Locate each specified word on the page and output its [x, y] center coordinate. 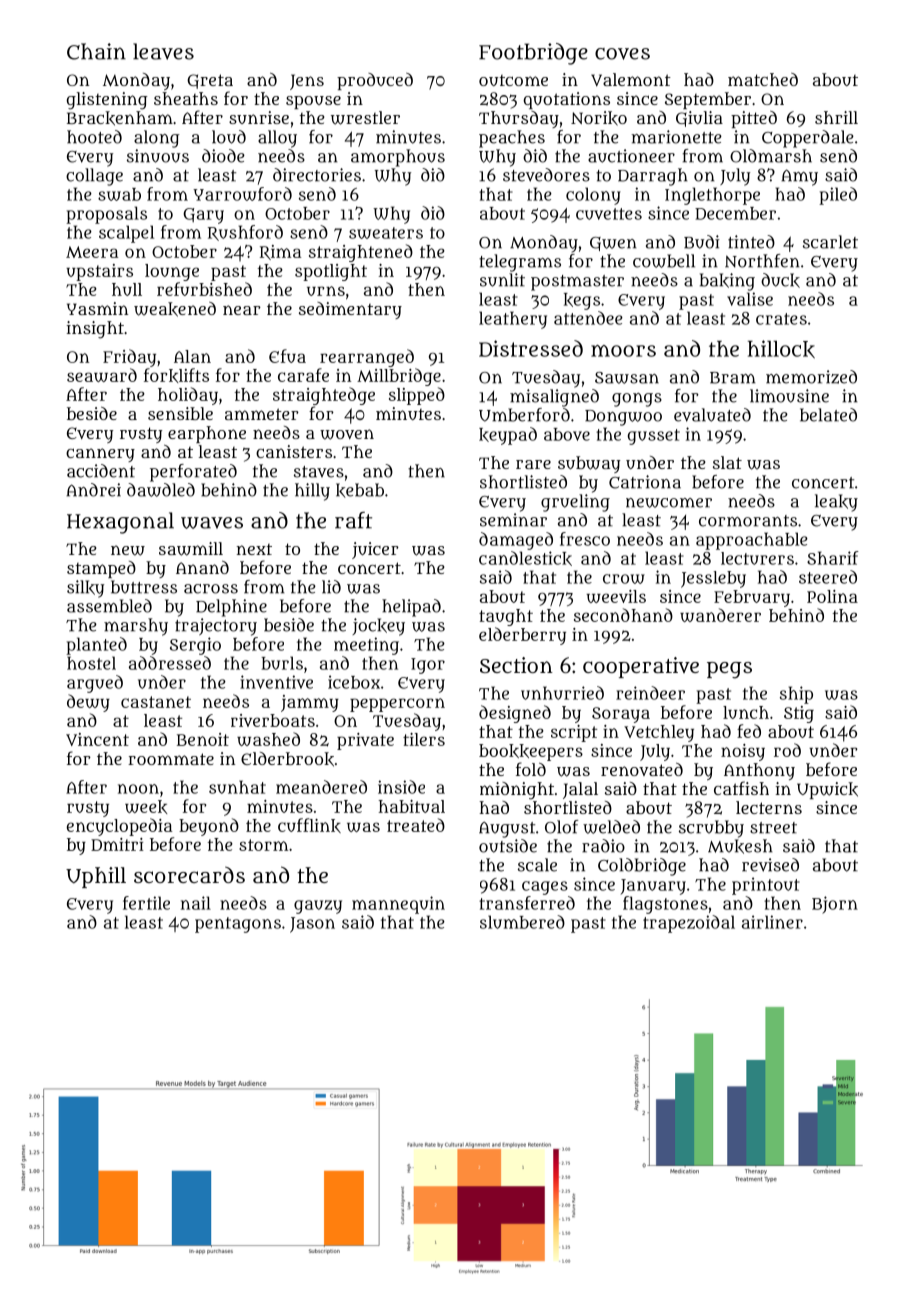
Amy [799, 177]
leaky [836, 503]
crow [624, 579]
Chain [96, 51]
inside [401, 787]
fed [749, 731]
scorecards [189, 874]
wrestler [365, 118]
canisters [294, 451]
